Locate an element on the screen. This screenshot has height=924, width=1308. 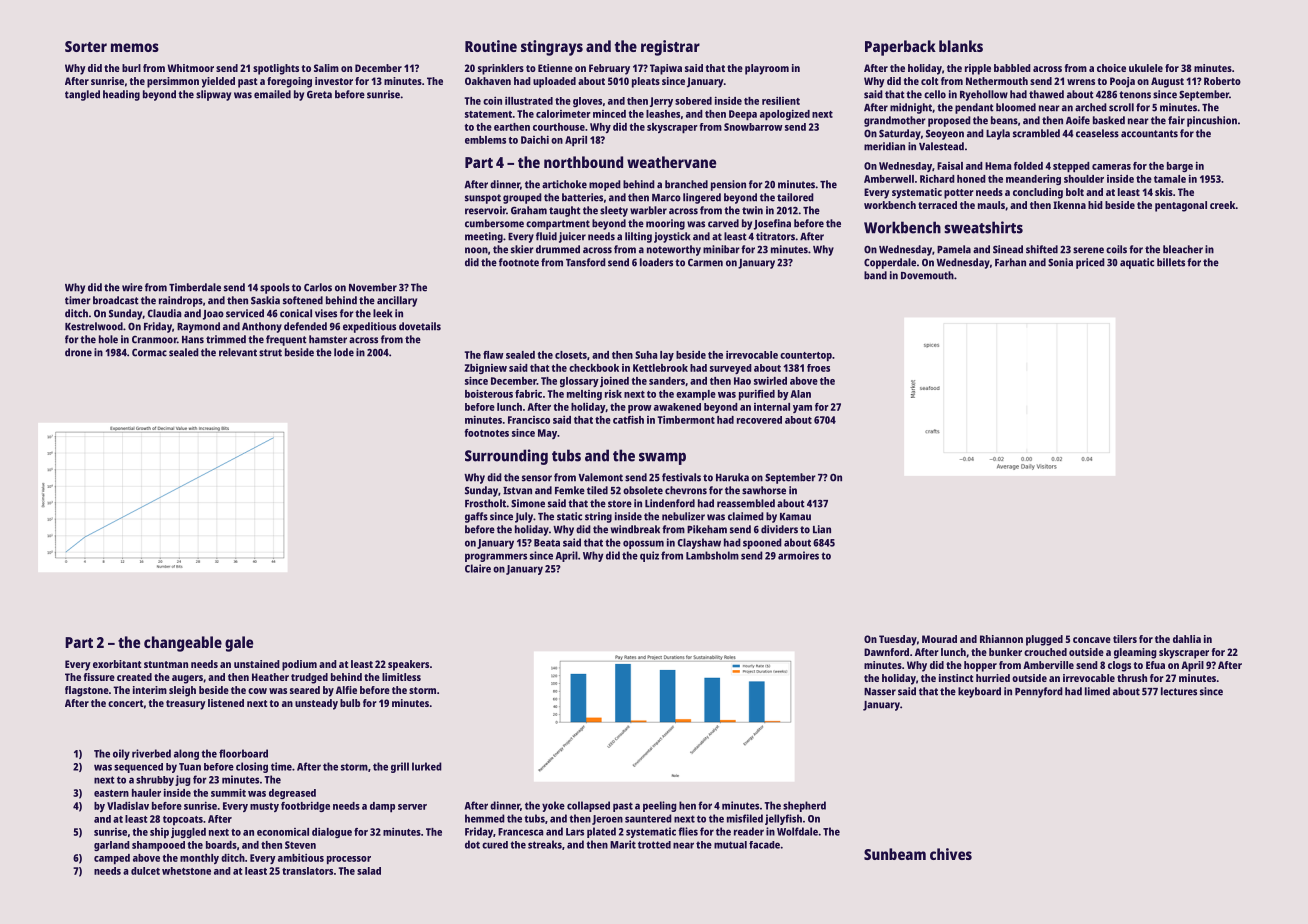
Lian is located at coordinates (822, 529).
